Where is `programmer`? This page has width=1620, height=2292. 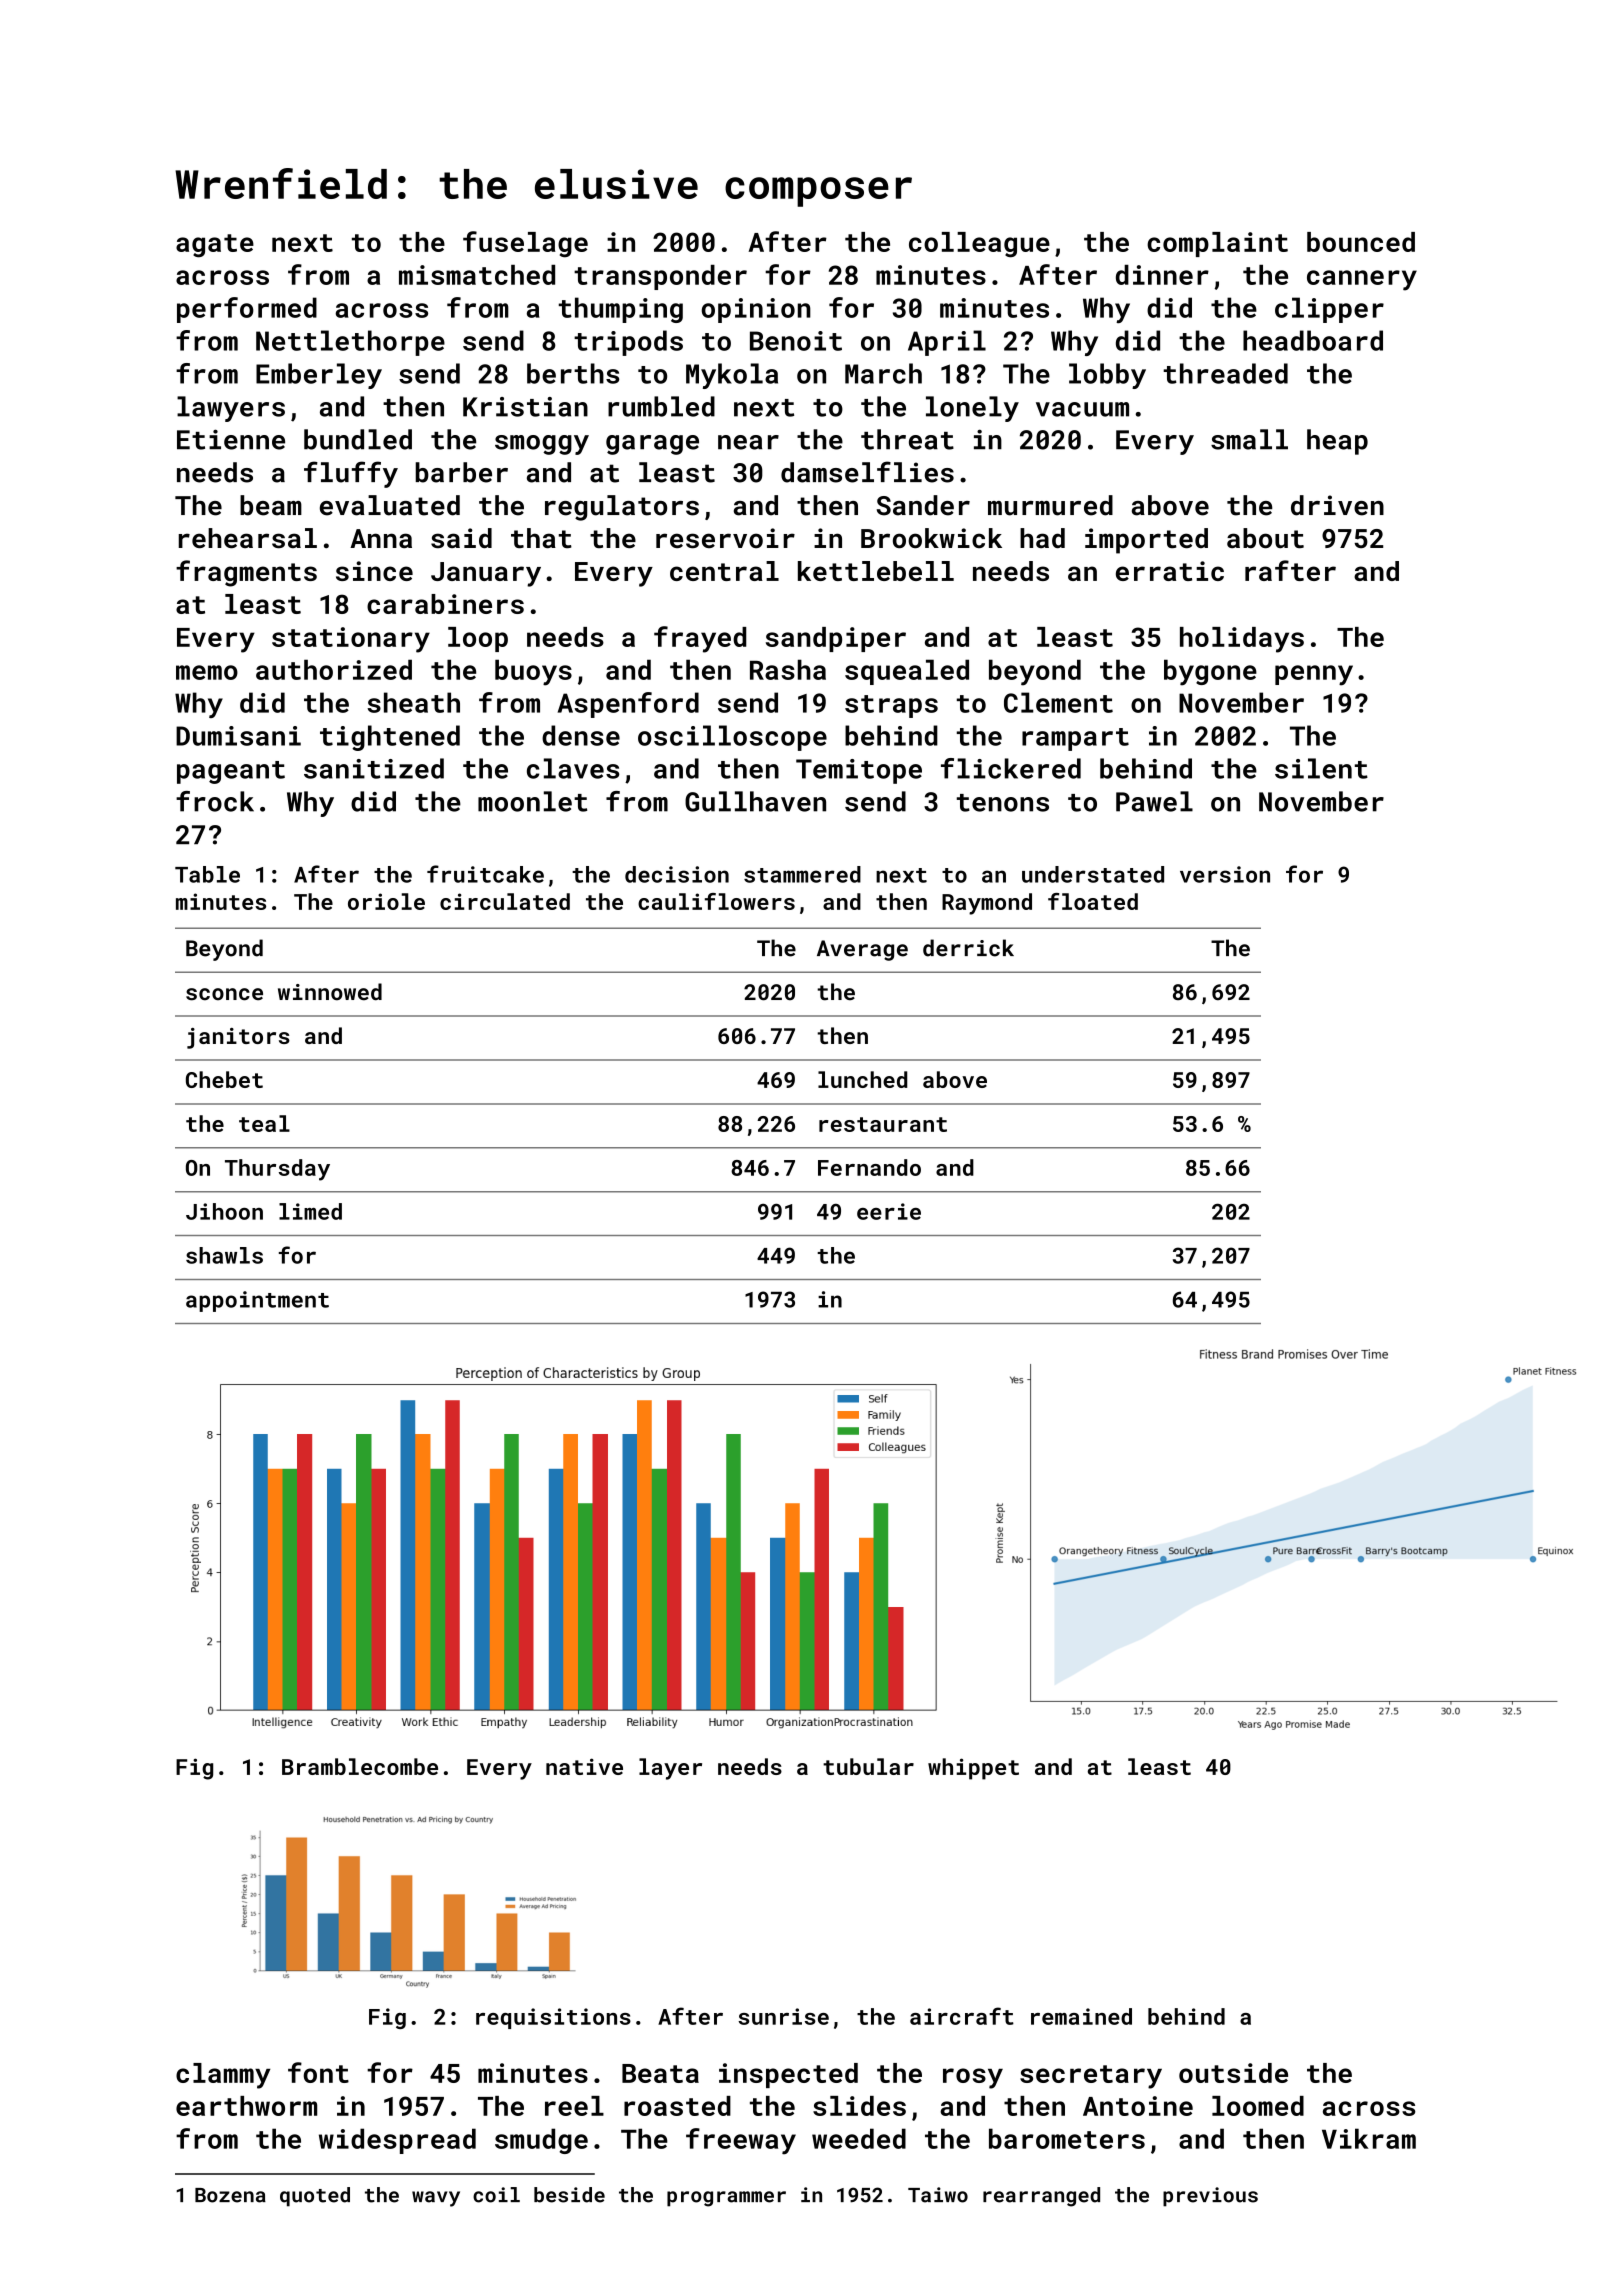
programmer is located at coordinates (726, 2199).
